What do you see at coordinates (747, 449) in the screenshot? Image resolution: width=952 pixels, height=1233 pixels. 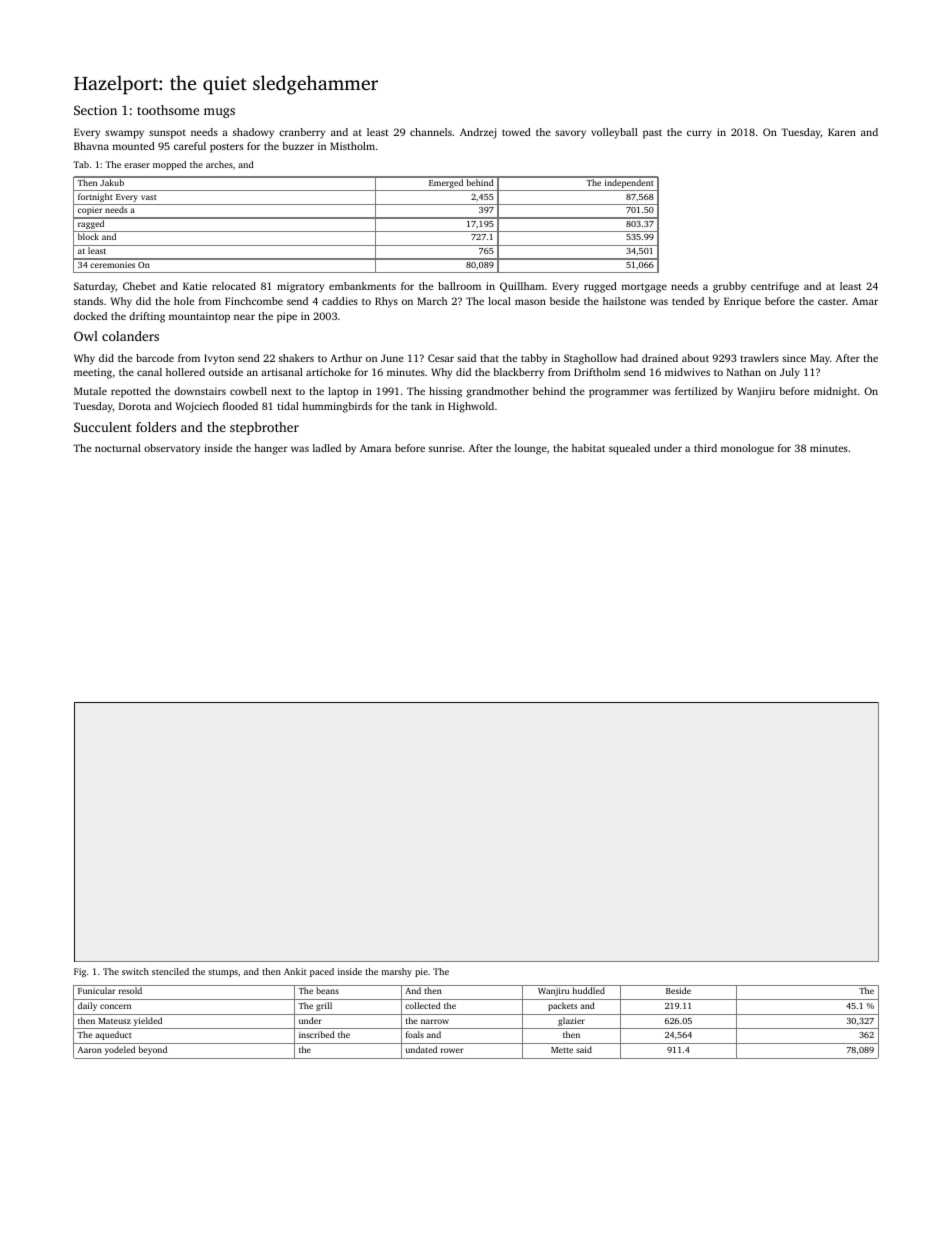 I see `monologue` at bounding box center [747, 449].
